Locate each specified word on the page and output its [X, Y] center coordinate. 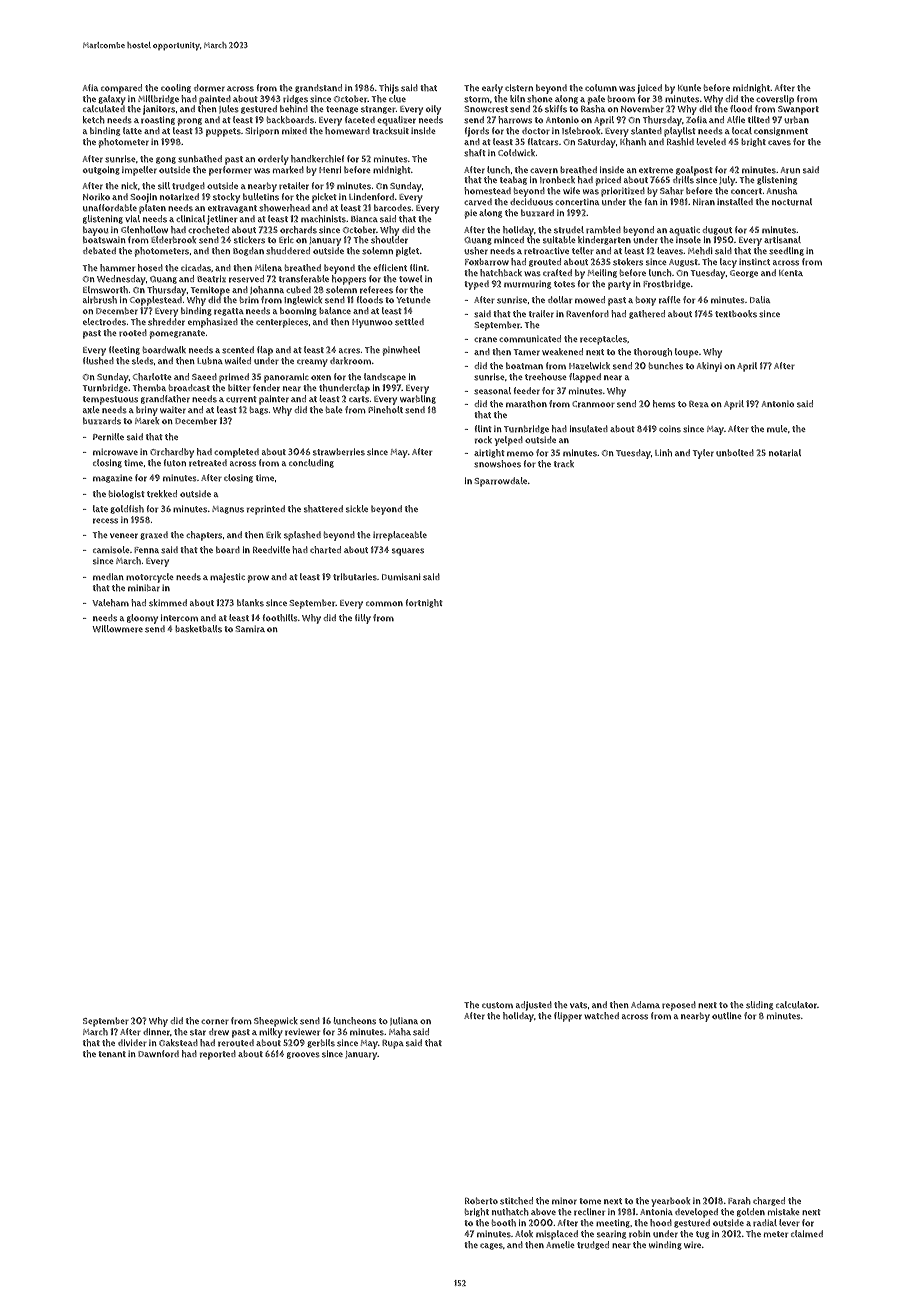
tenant [112, 1054]
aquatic [684, 231]
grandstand [318, 88]
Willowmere [117, 629]
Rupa [393, 1044]
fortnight [424, 603]
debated [99, 250]
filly [363, 619]
